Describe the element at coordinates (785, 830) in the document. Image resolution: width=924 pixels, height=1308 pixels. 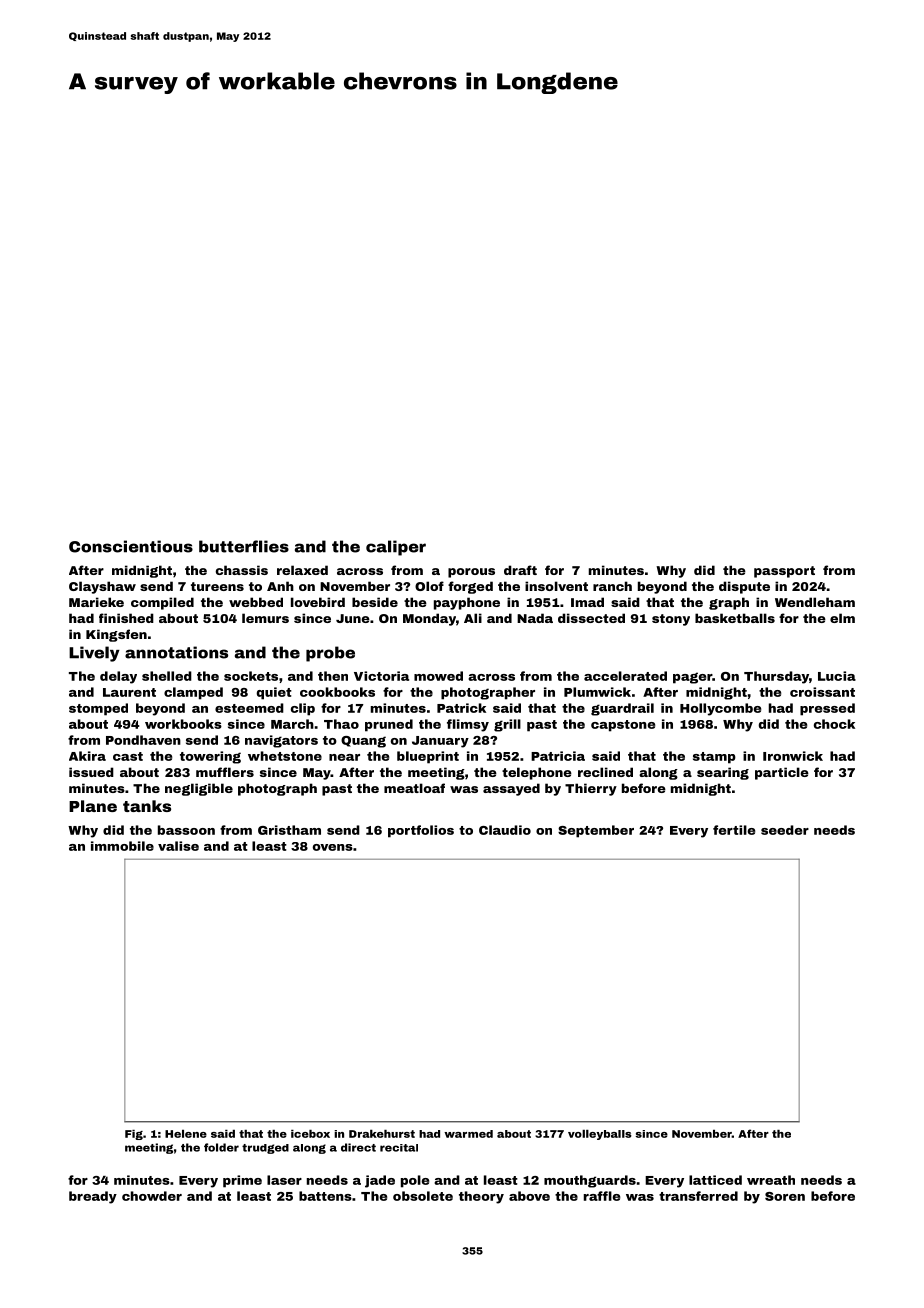
I see `seeder` at that location.
